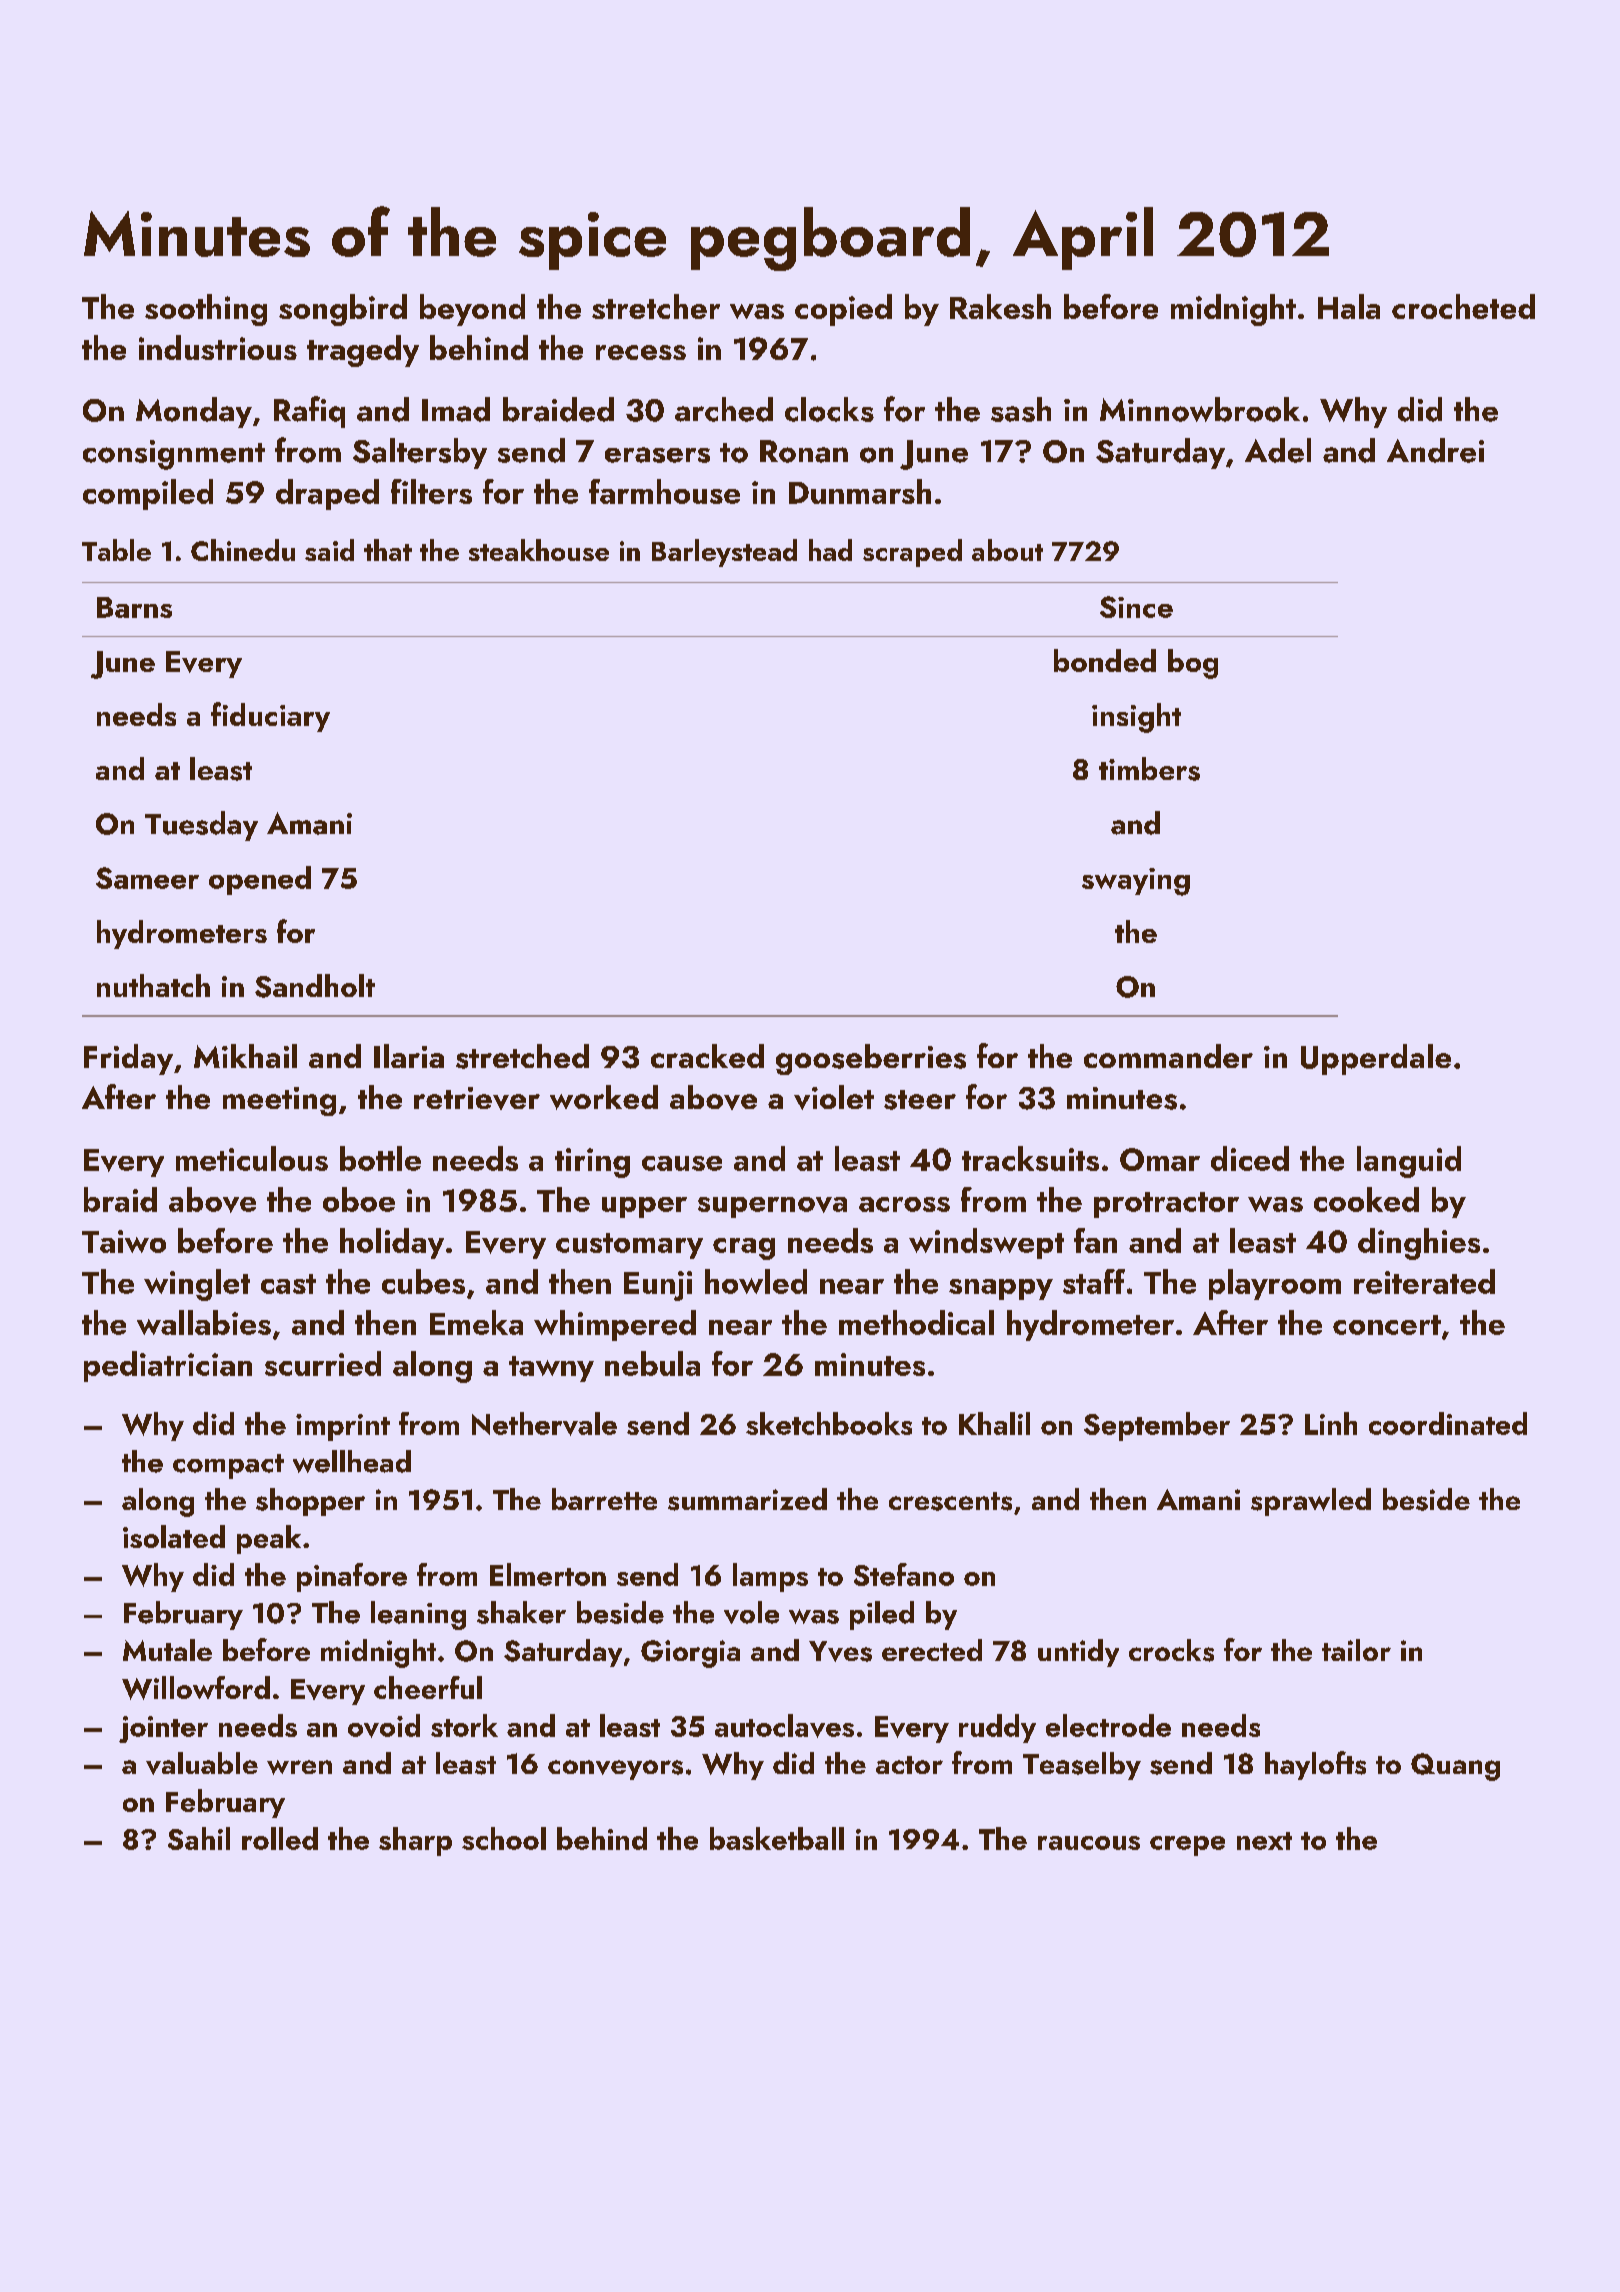  I want to click on commander, so click(1168, 1056).
